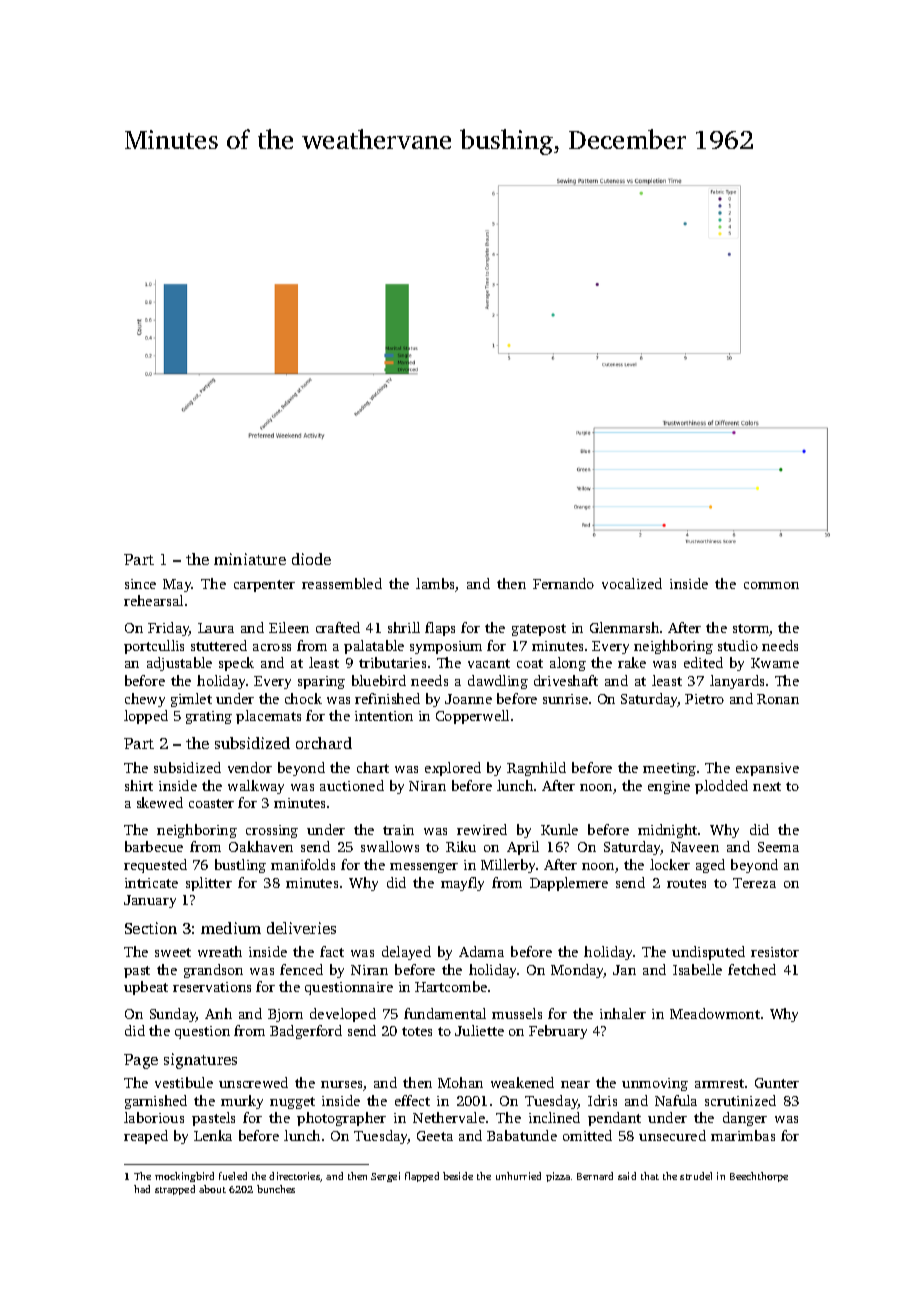 The image size is (924, 1314). I want to click on Isabelle, so click(697, 969).
